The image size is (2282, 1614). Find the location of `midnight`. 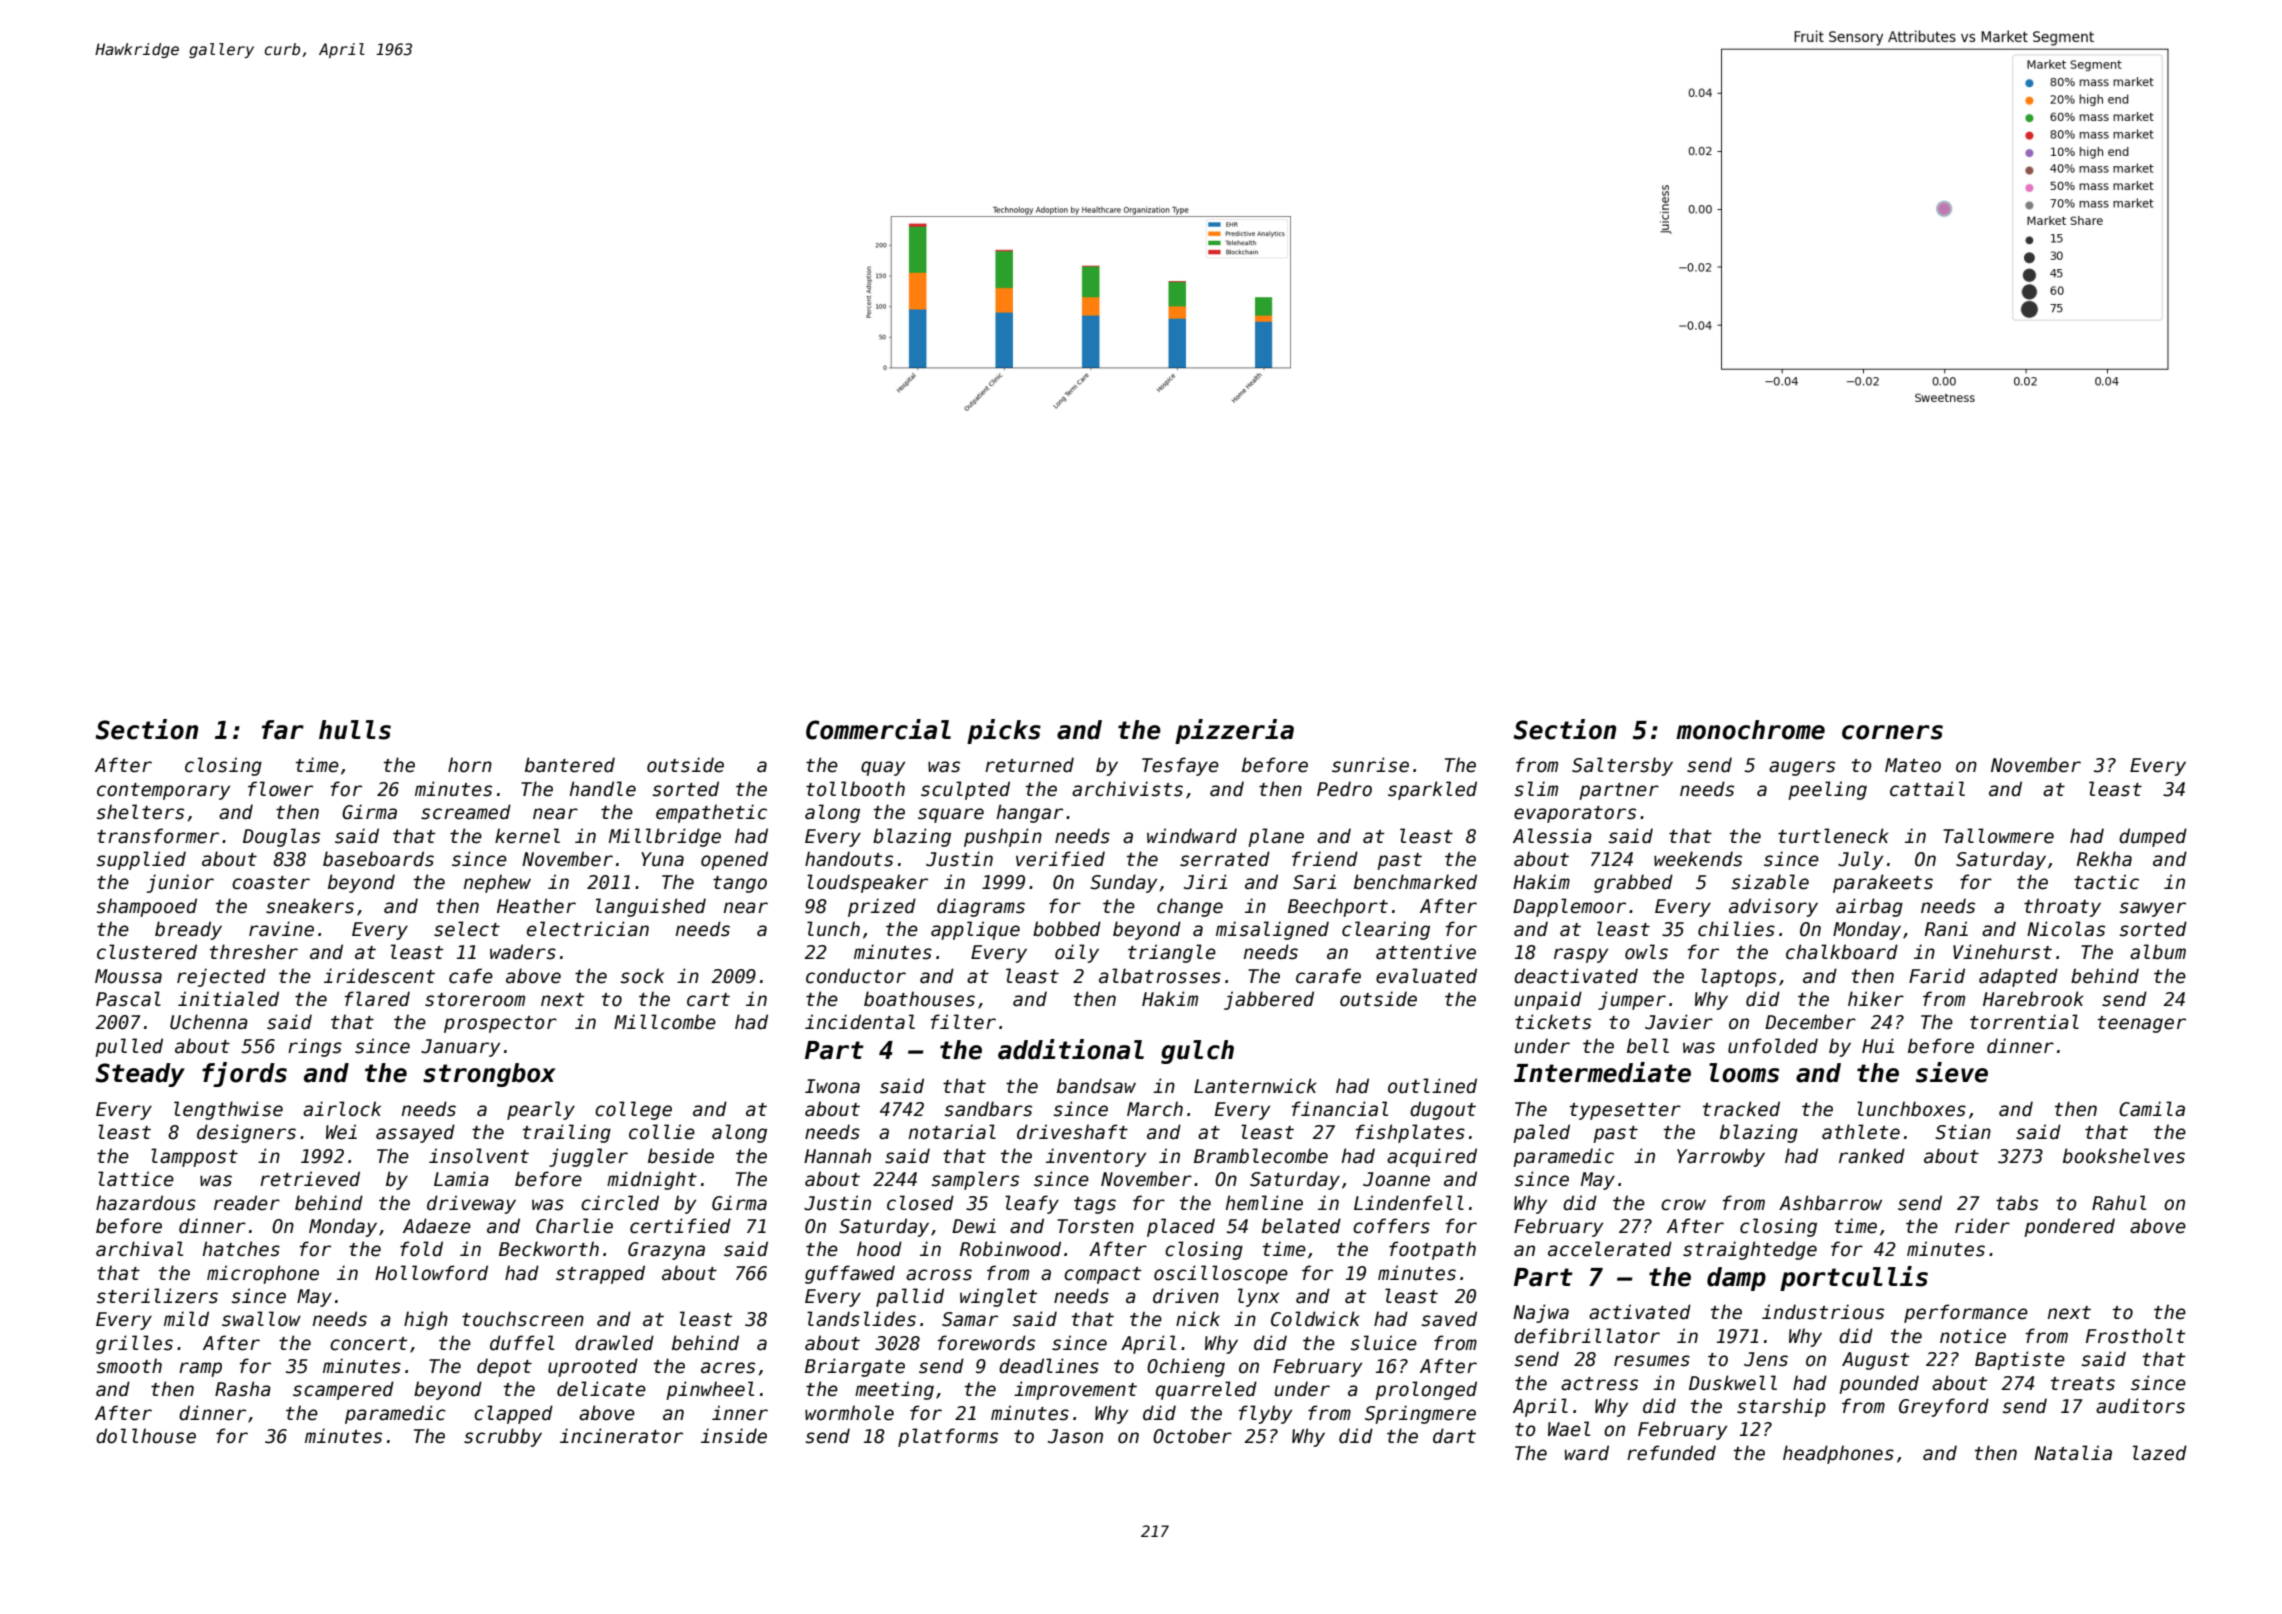

midnight is located at coordinates (652, 1180).
